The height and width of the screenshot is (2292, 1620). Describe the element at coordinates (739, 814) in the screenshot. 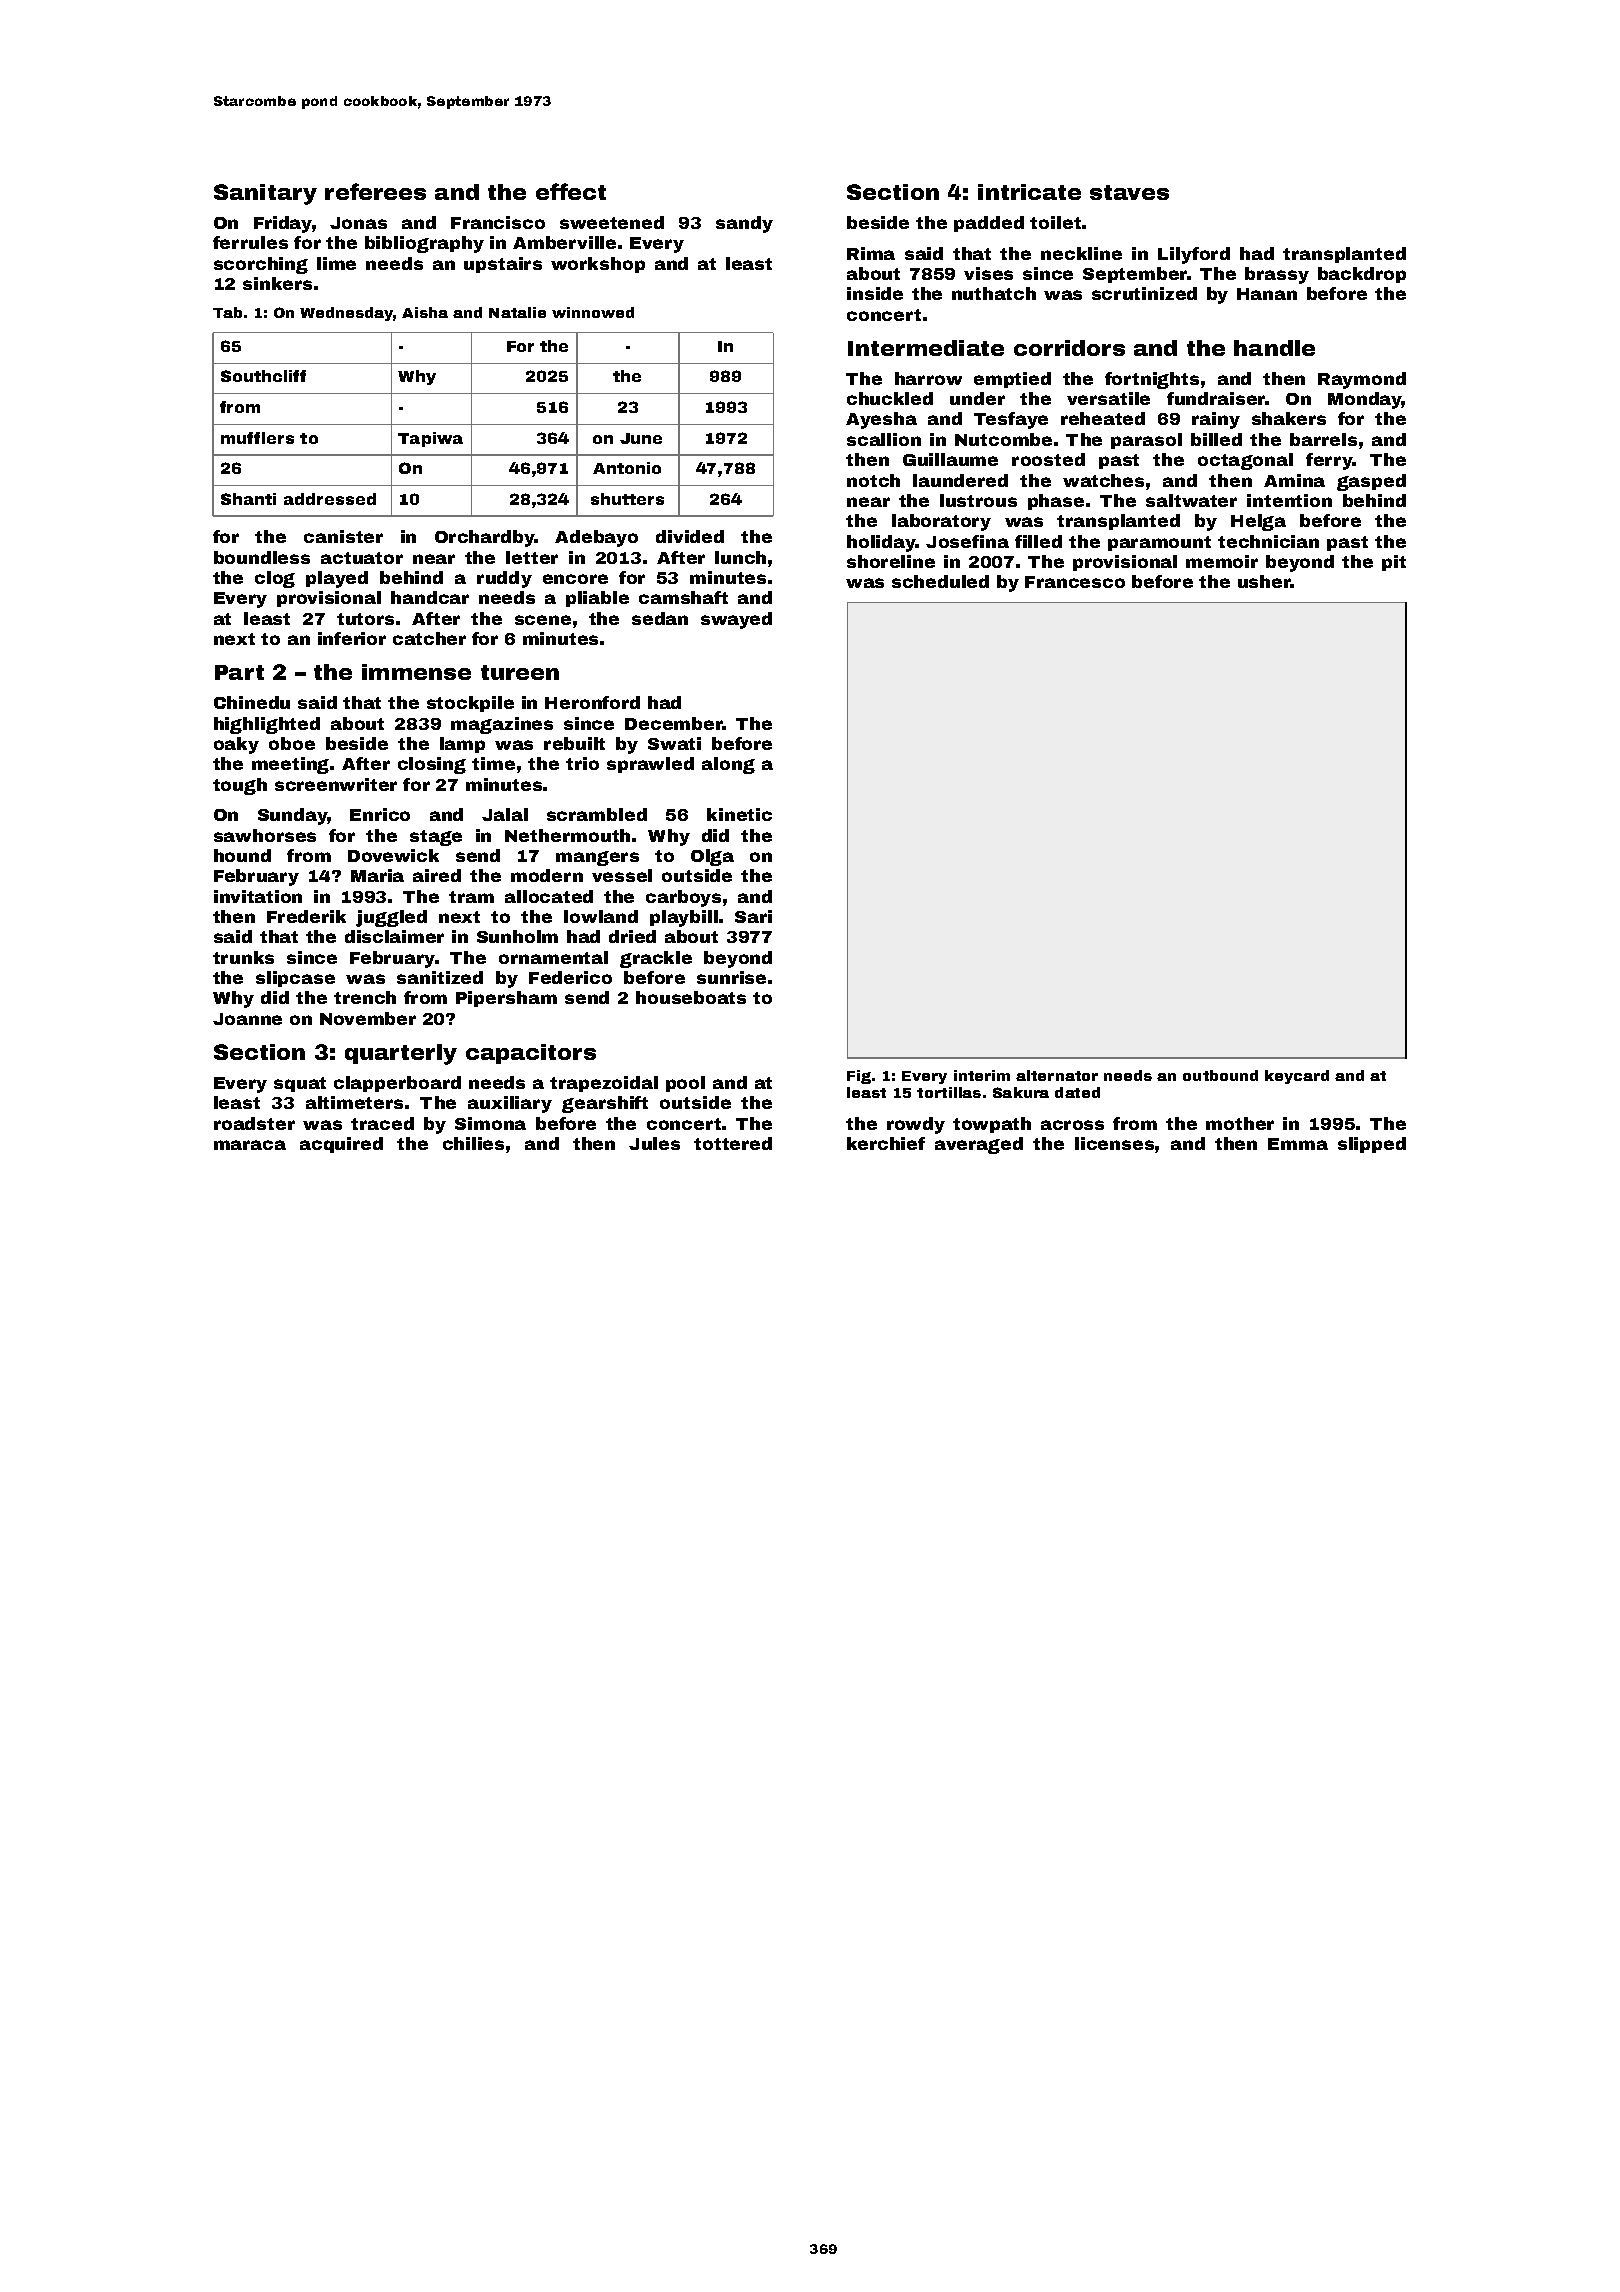

I see `kinetic` at that location.
